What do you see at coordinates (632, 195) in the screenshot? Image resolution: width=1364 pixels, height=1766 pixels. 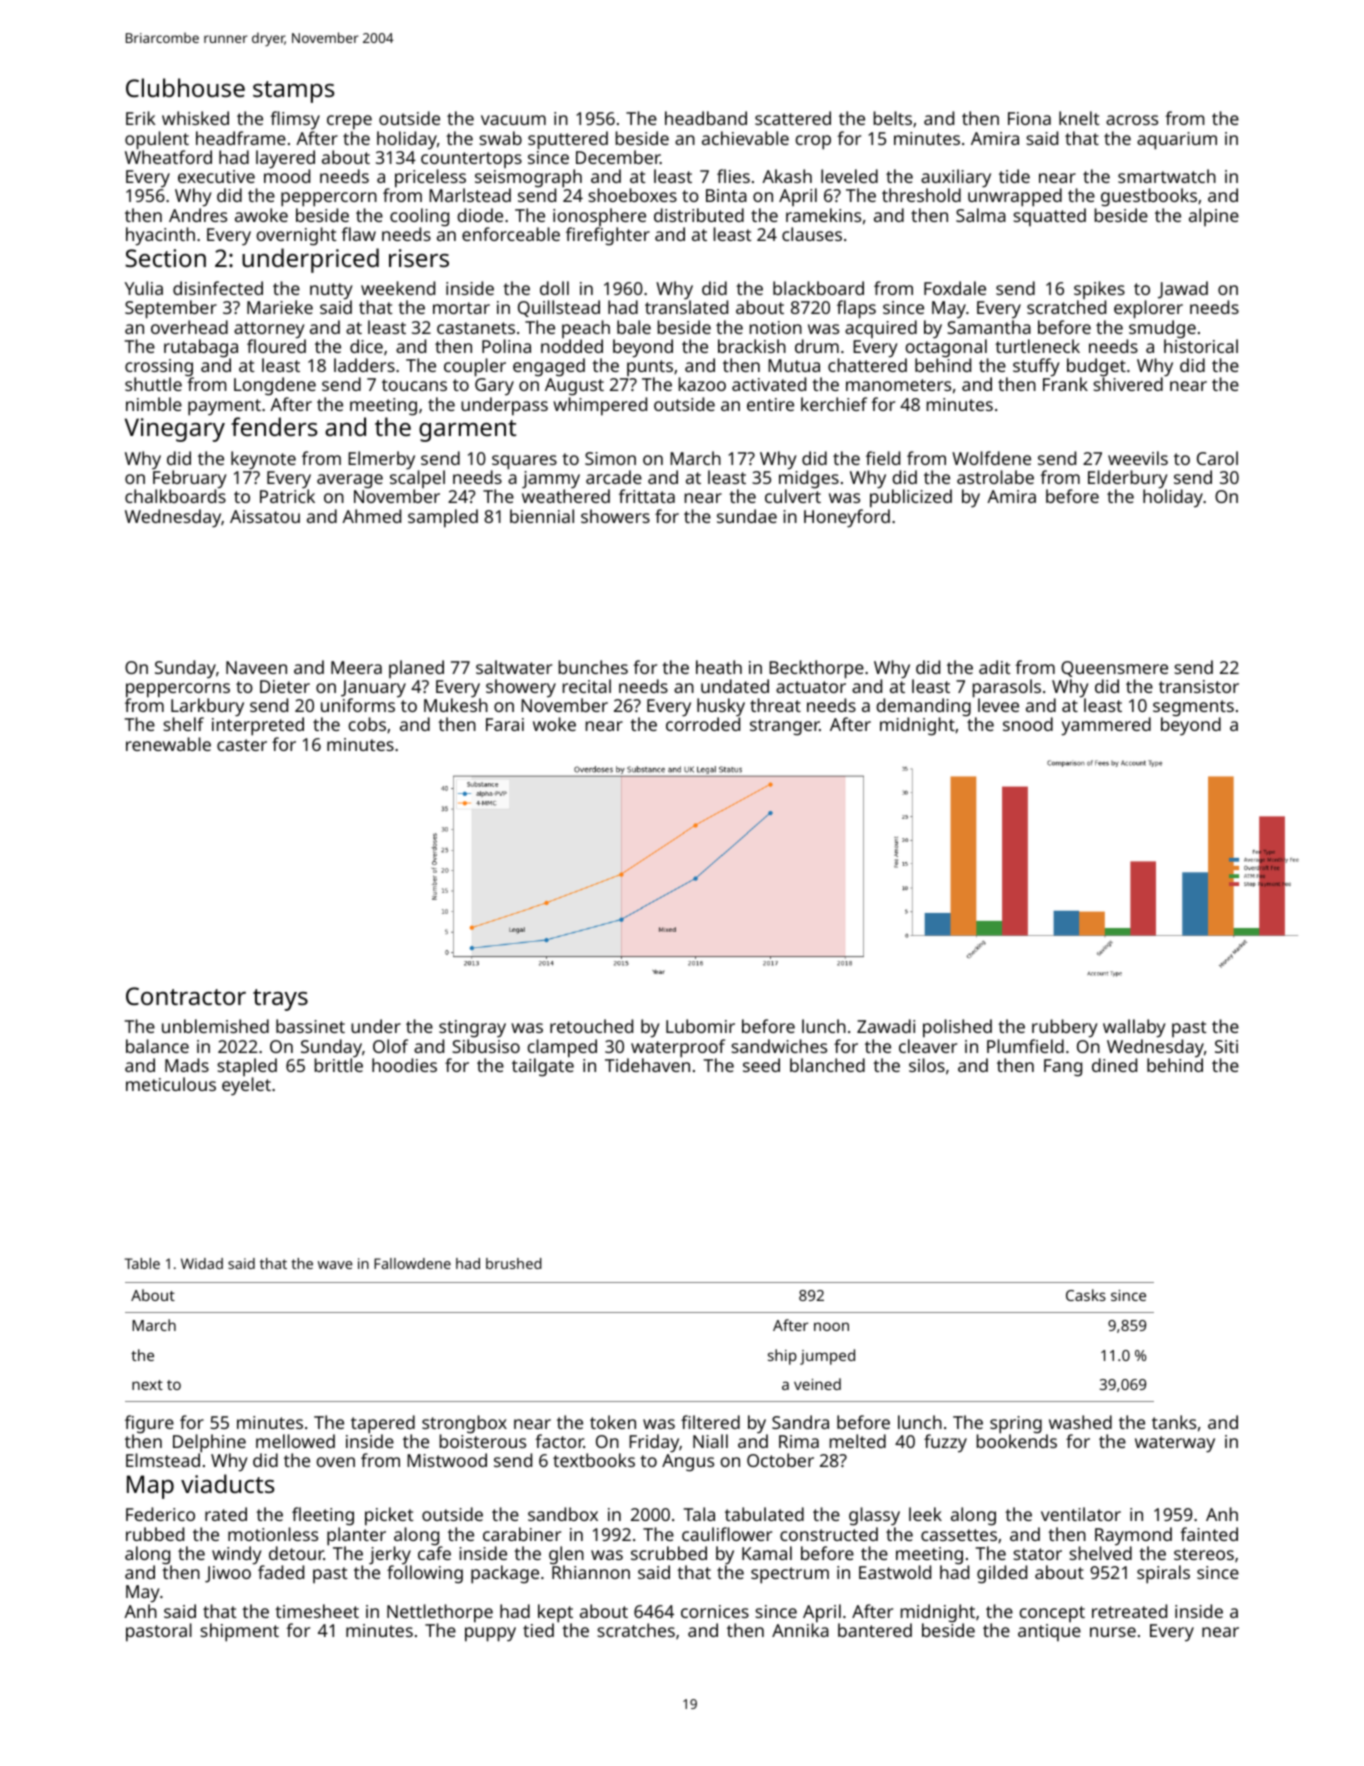 I see `shoeboxes` at bounding box center [632, 195].
